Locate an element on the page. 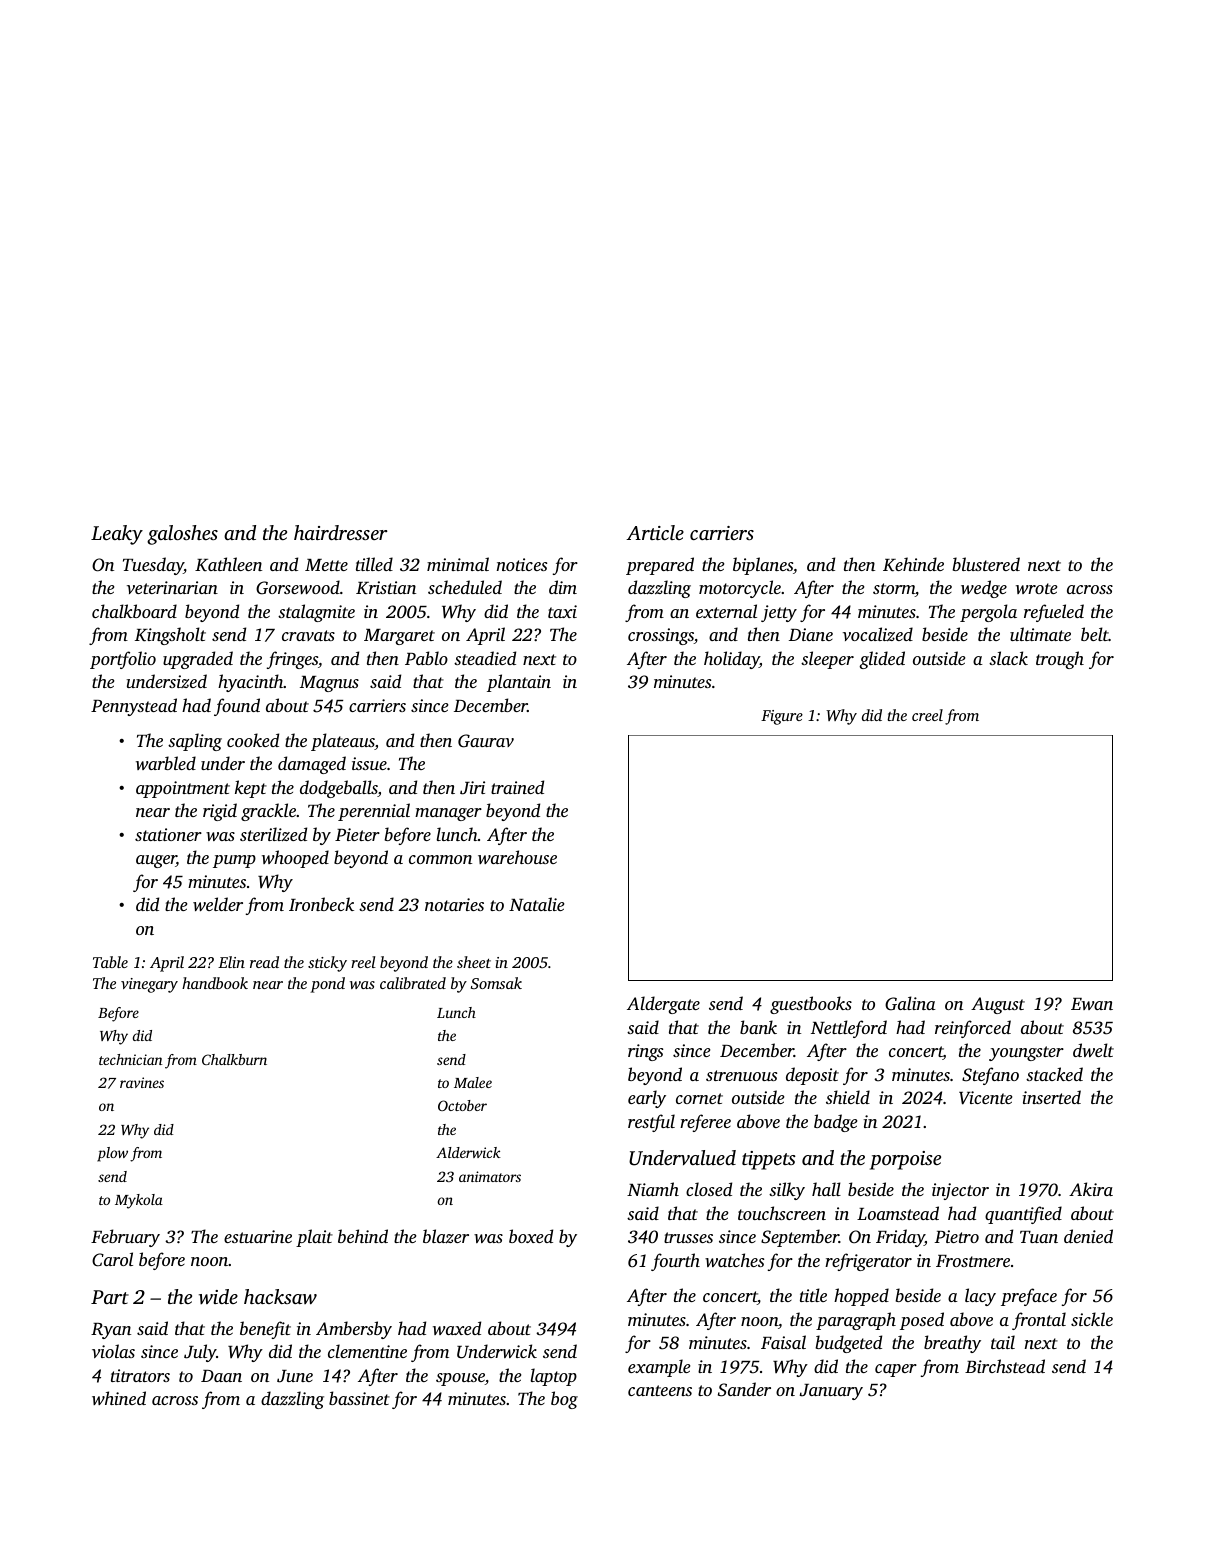  trough is located at coordinates (1060, 660).
